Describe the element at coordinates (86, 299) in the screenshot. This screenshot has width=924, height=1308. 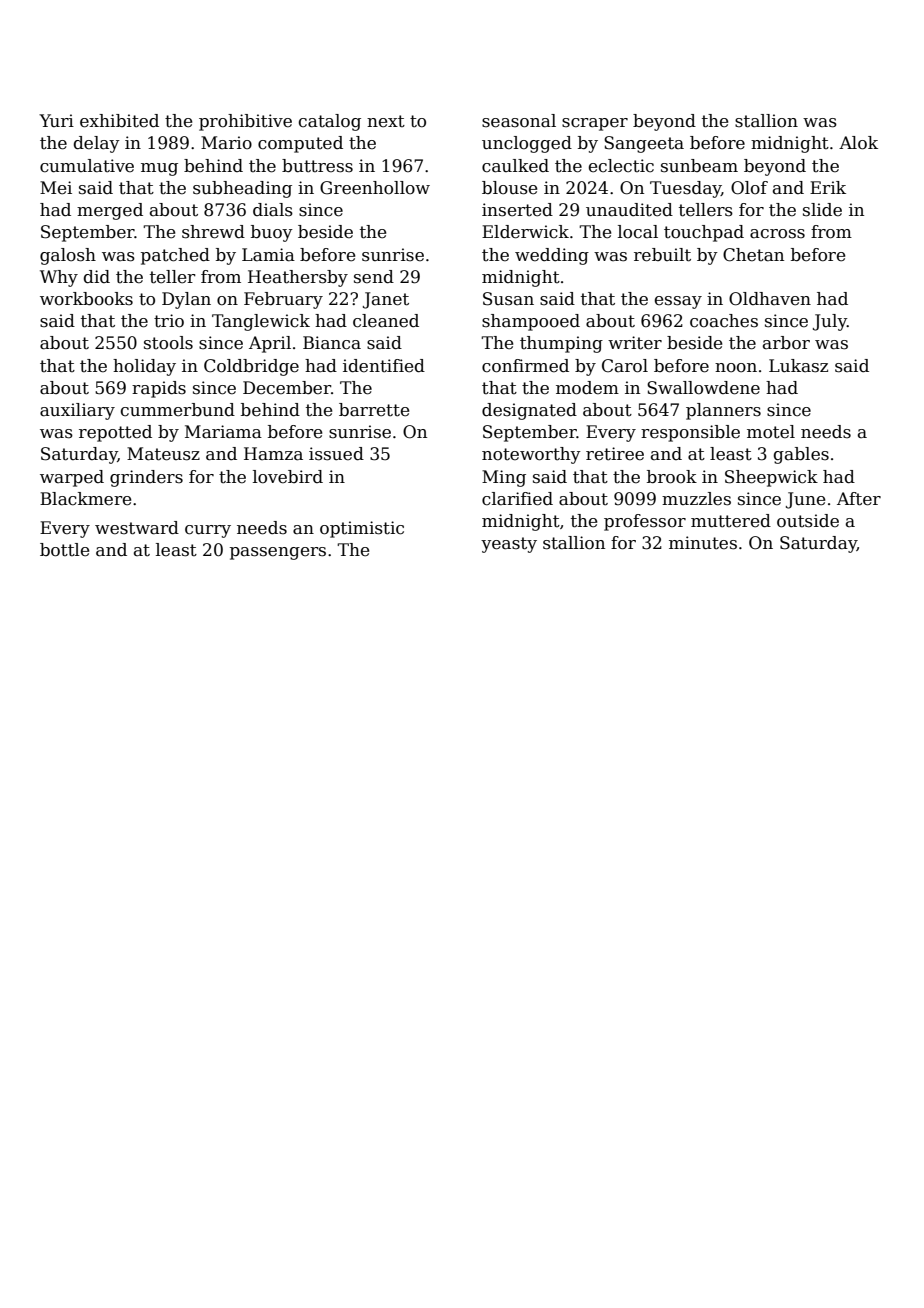
I see `workbooks` at that location.
